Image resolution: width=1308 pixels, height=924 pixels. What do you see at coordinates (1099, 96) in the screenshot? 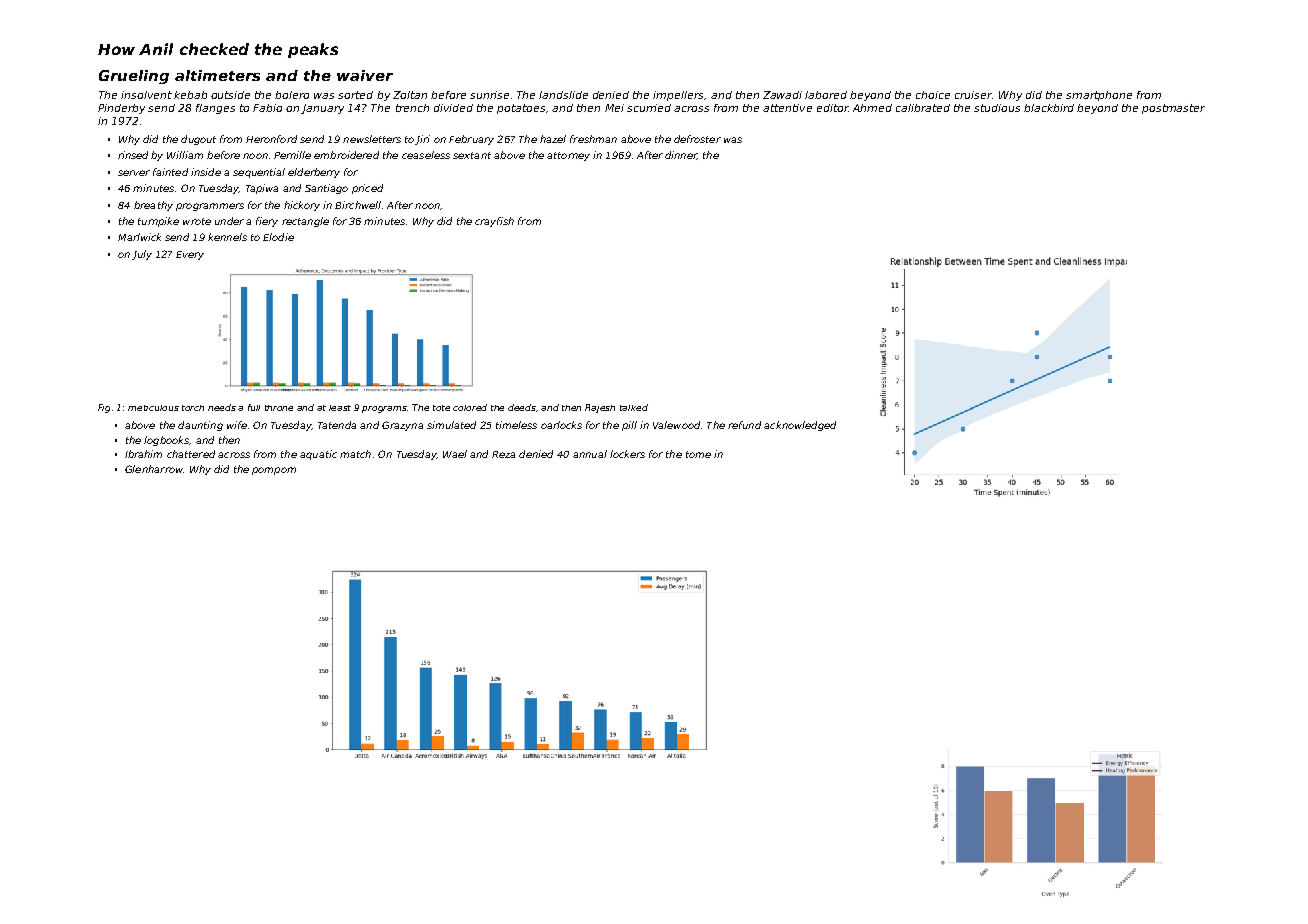
I see `smartphone` at bounding box center [1099, 96].
